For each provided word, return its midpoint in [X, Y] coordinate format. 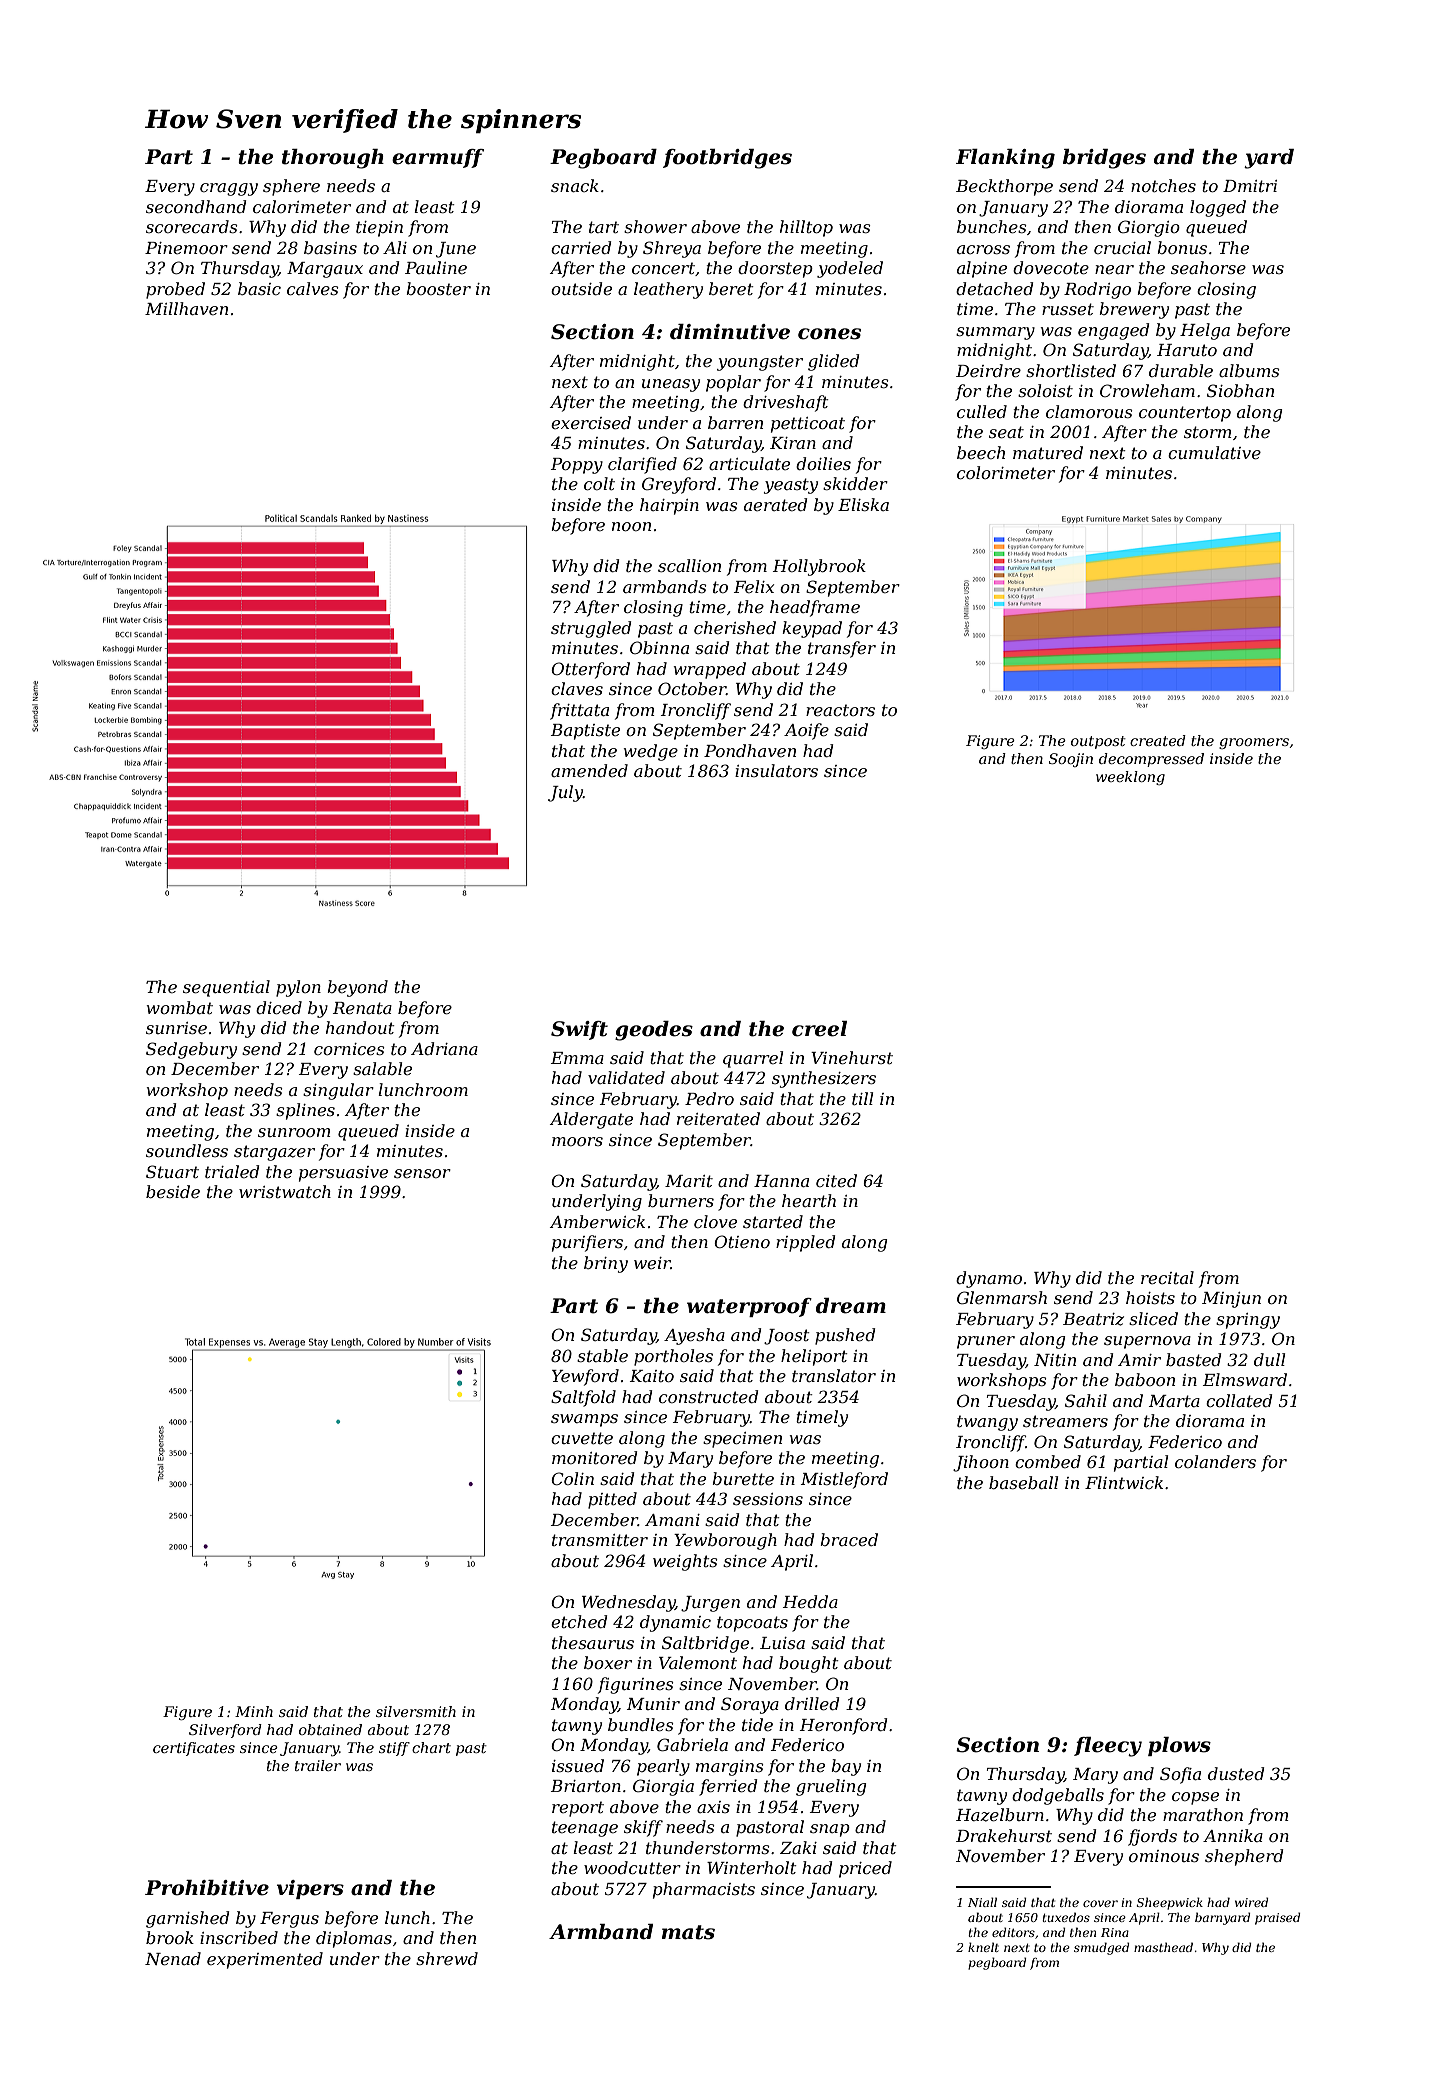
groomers [1254, 743]
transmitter [600, 1540]
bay [846, 1767]
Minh [254, 1711]
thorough [333, 159]
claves [577, 688]
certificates [194, 1749]
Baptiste [585, 732]
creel [819, 1029]
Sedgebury [191, 1050]
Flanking [1005, 159]
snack [575, 185]
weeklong [1130, 778]
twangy [987, 1423]
